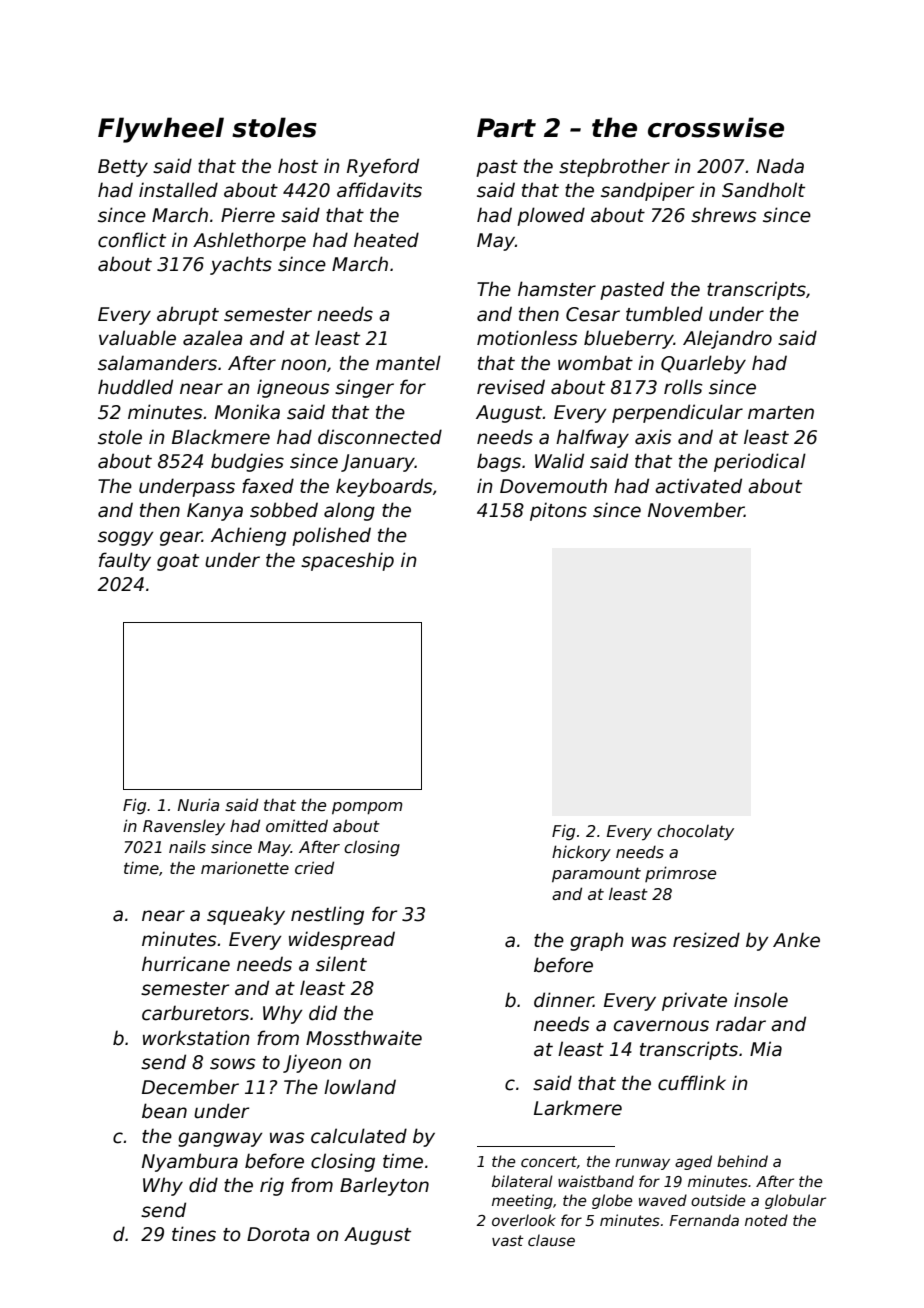 The image size is (924, 1308). Describe the element at coordinates (367, 808) in the screenshot. I see `pompom` at that location.
